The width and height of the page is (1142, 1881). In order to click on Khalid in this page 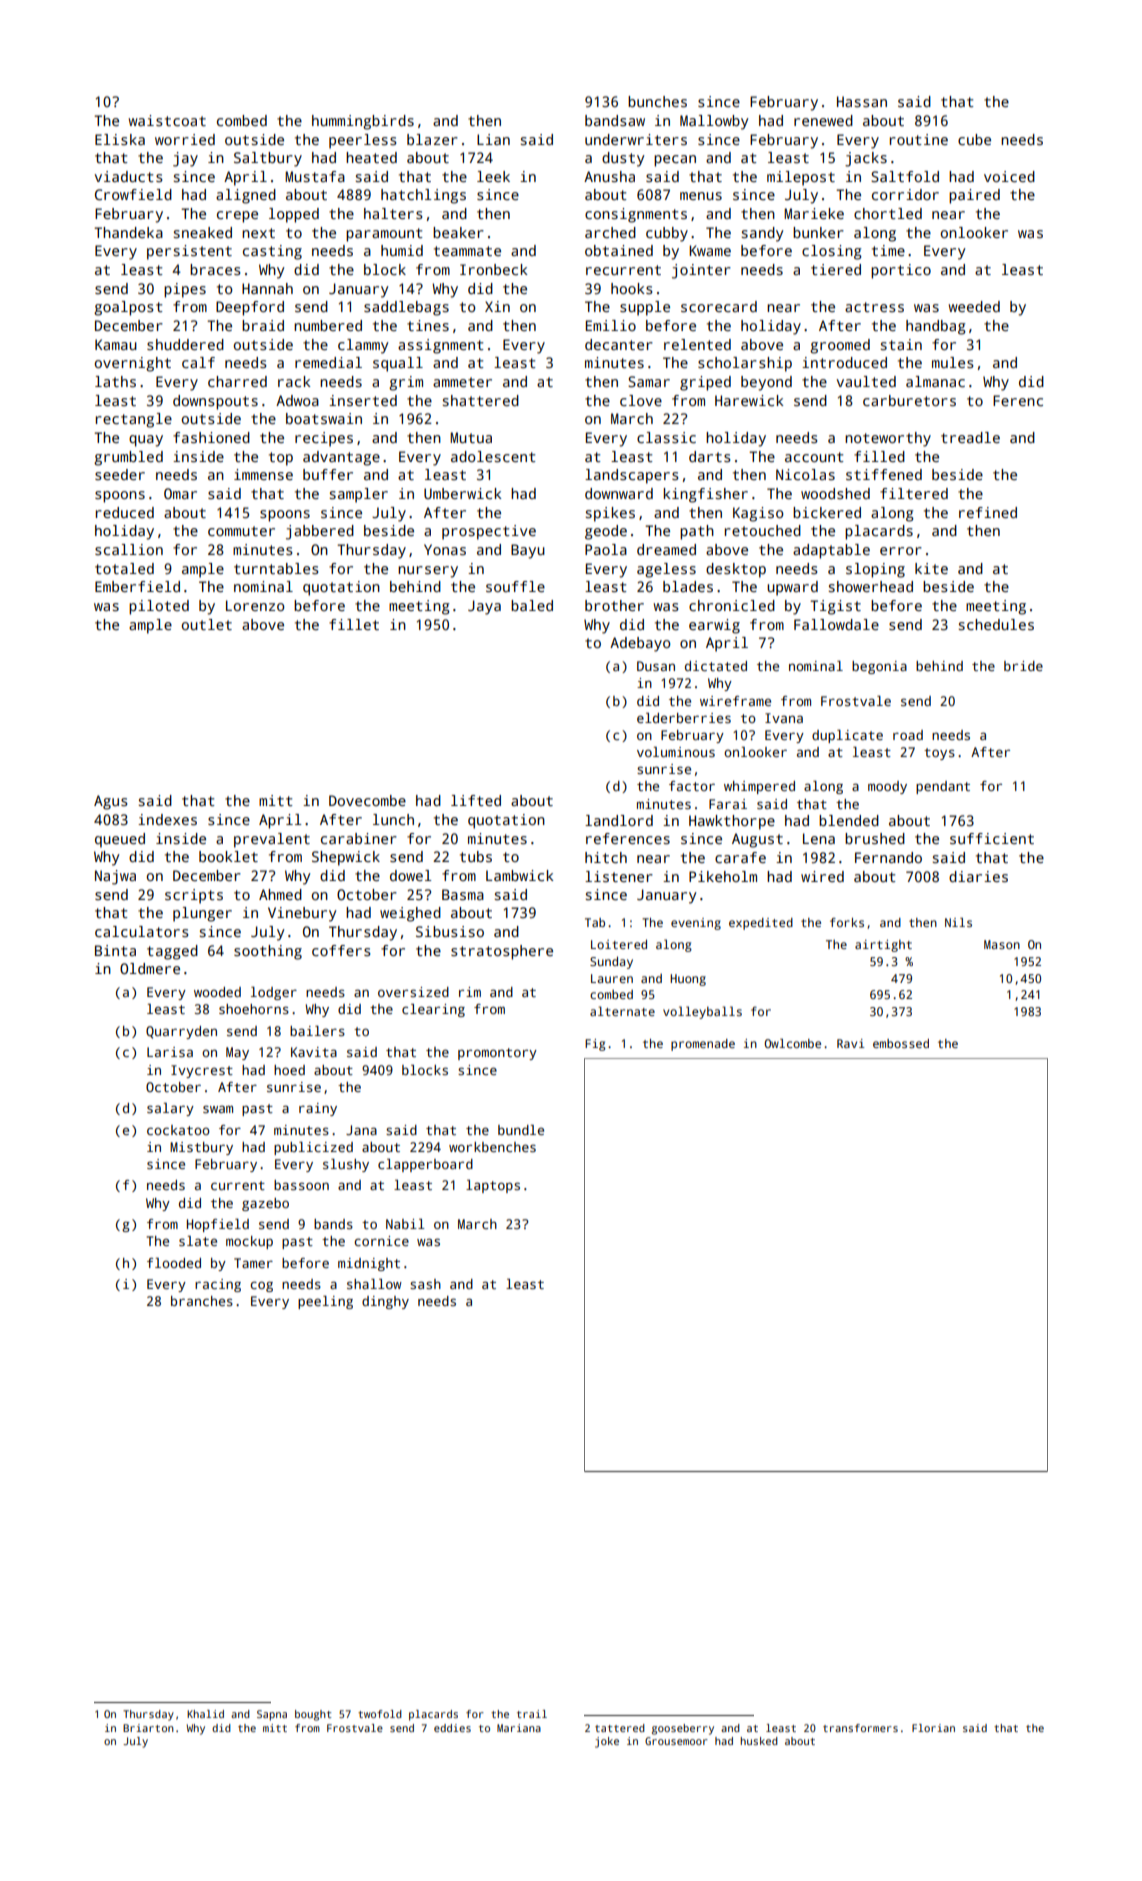, I will do `click(205, 1714)`.
